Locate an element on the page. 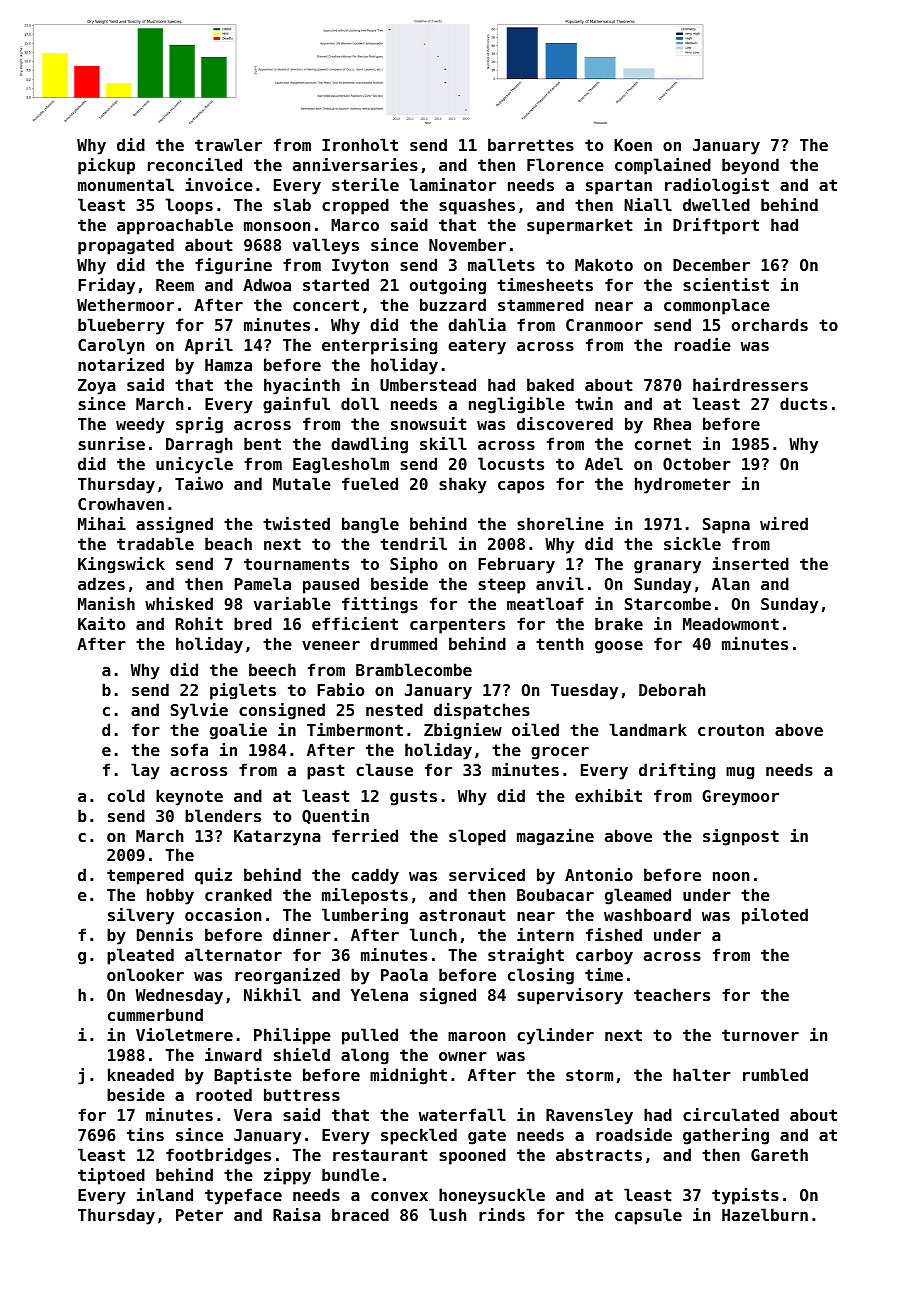  sloped is located at coordinates (477, 837).
